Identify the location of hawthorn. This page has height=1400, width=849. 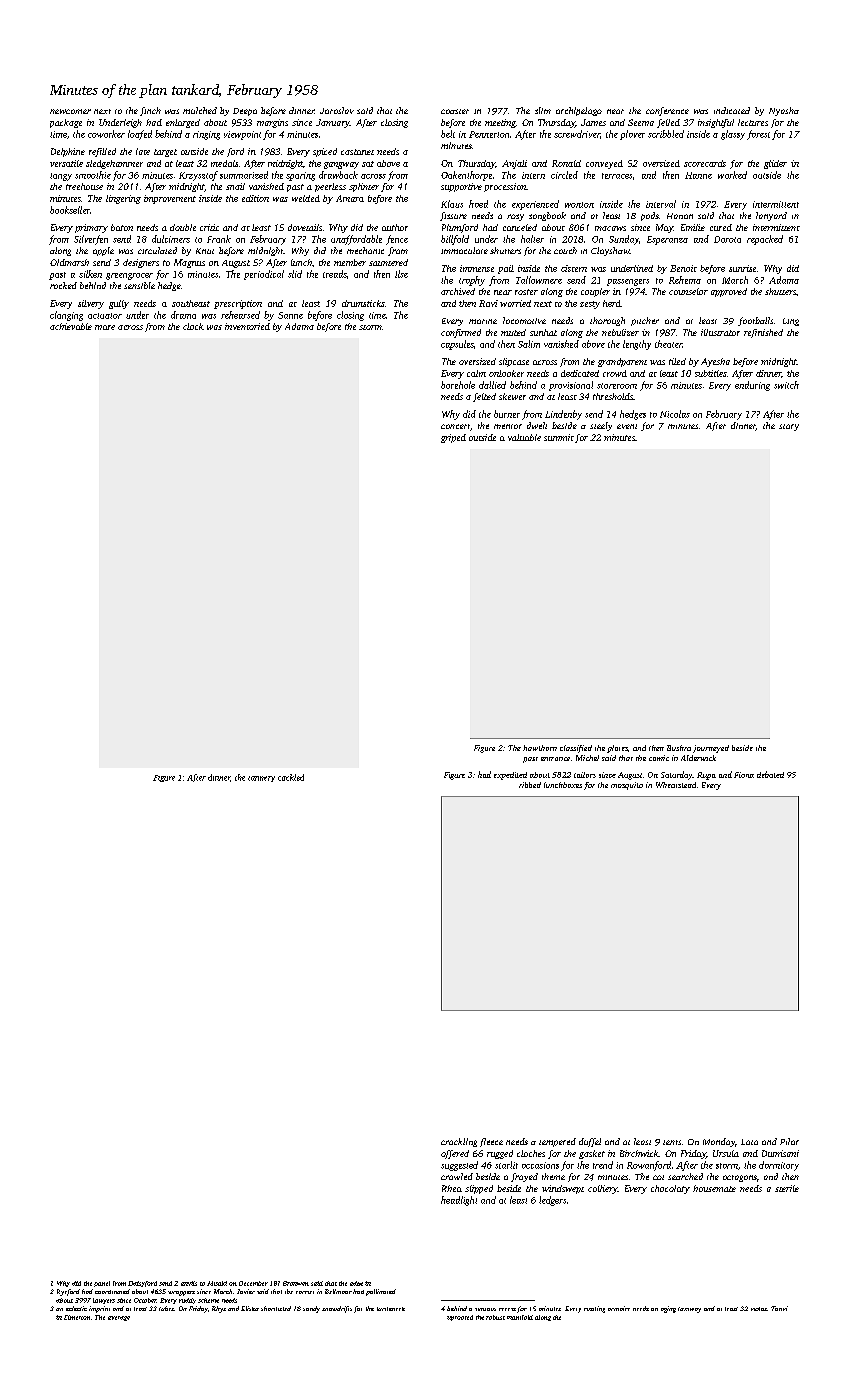
(540, 748).
